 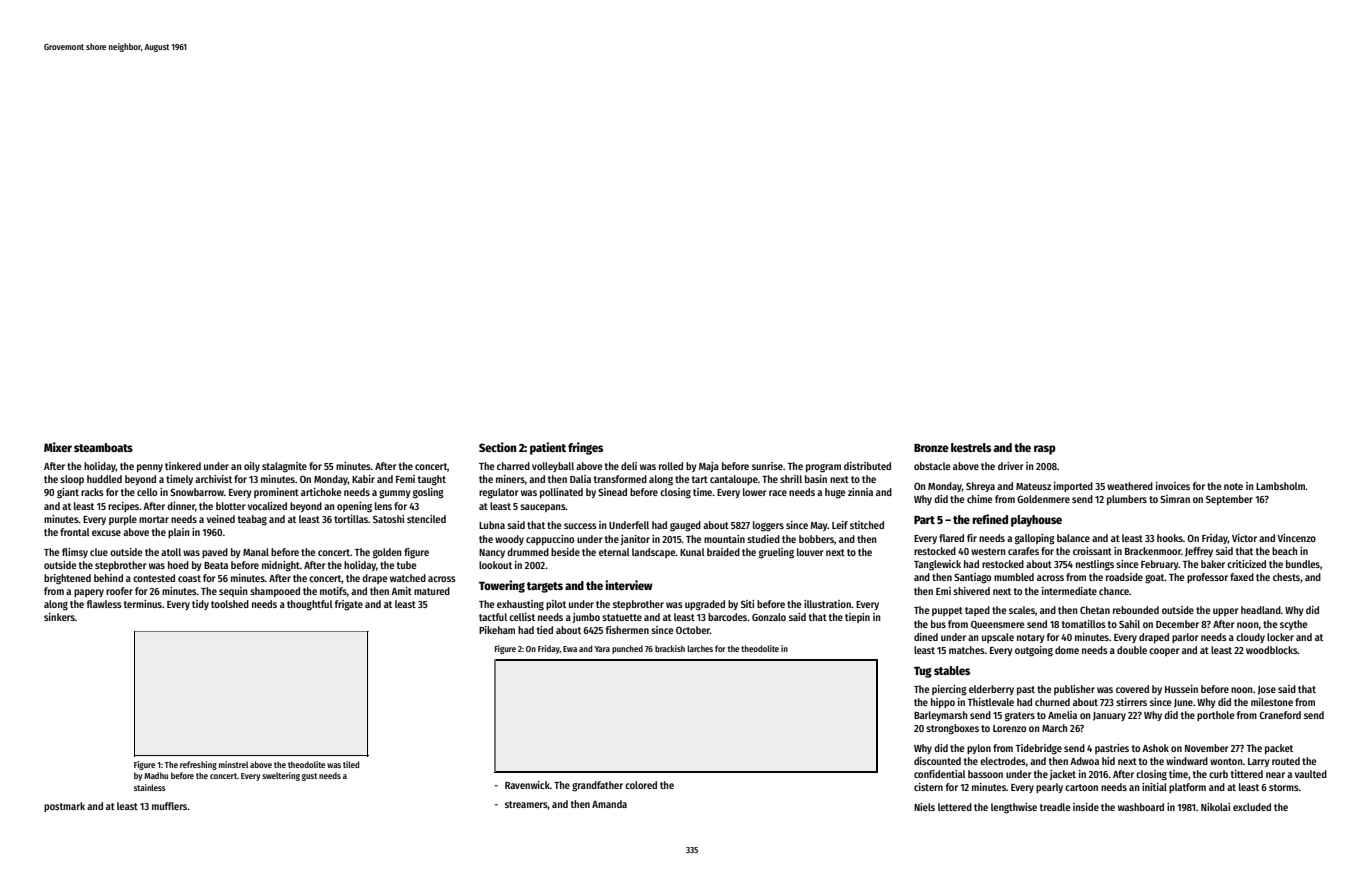 What do you see at coordinates (1130, 486) in the page?
I see `weathered` at bounding box center [1130, 486].
